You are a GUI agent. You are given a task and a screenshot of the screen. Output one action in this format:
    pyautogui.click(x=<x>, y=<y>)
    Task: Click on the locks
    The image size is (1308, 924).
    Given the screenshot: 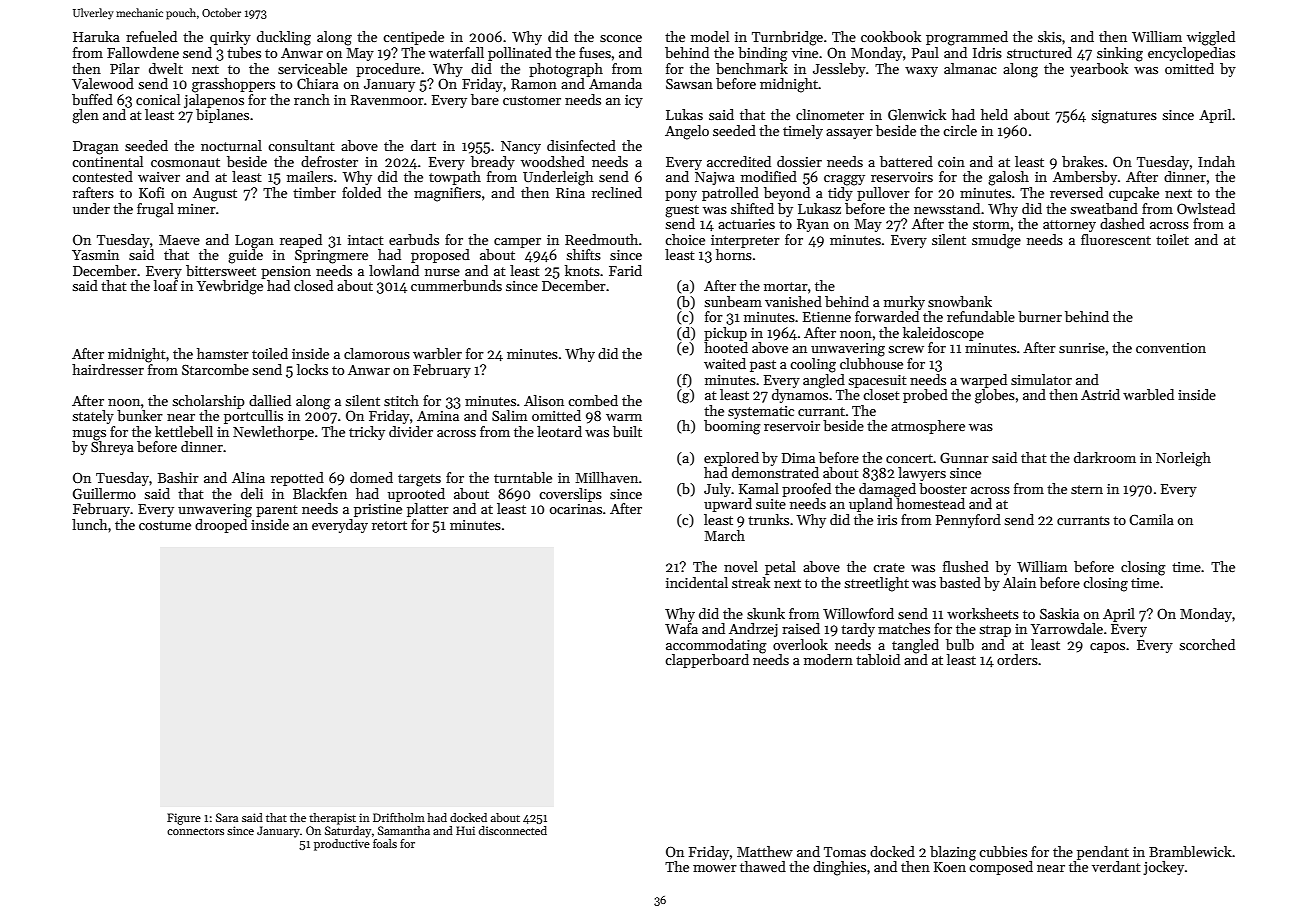 What is the action you would take?
    pyautogui.click(x=312, y=369)
